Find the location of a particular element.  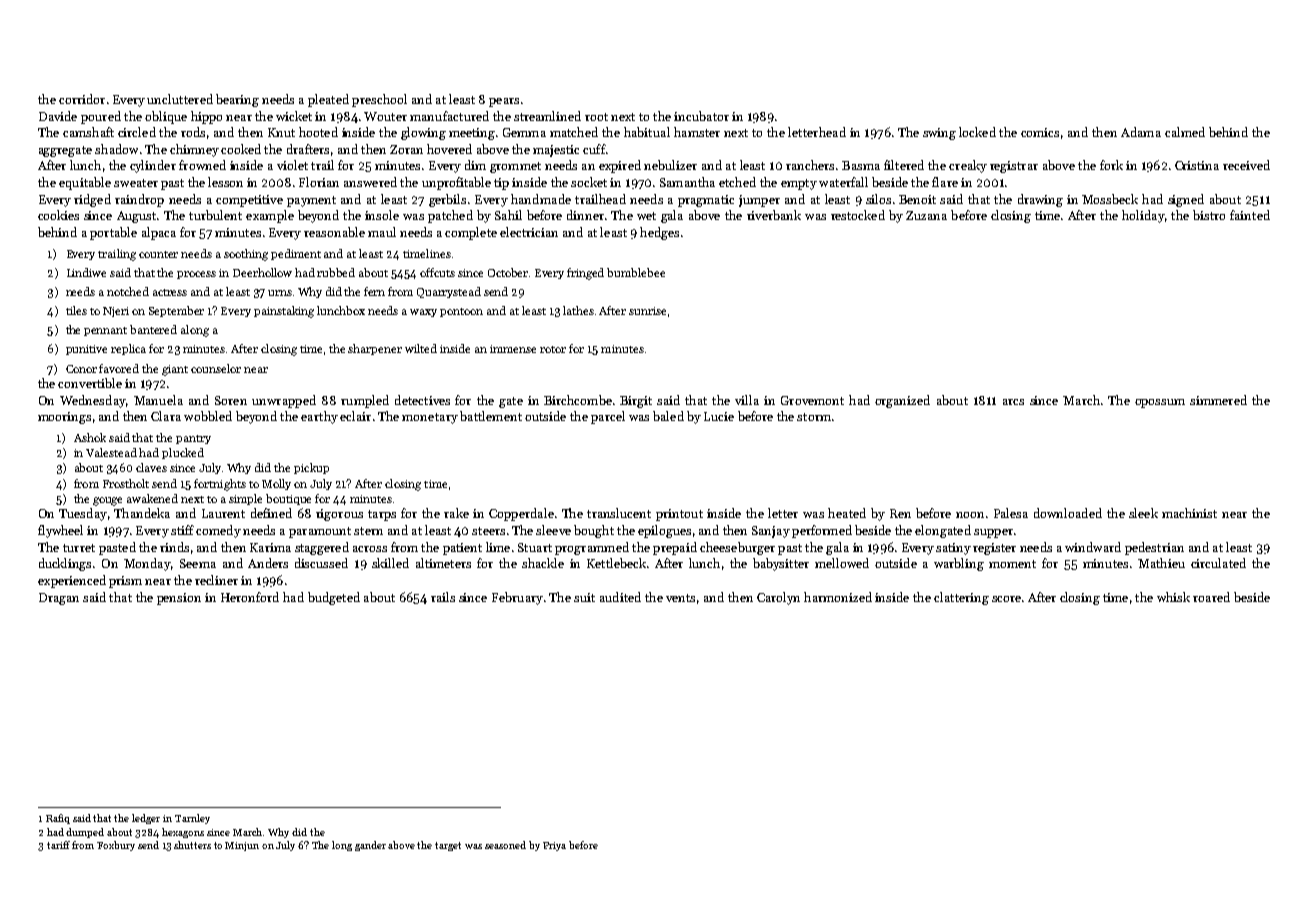

seasoned is located at coordinates (505, 845).
